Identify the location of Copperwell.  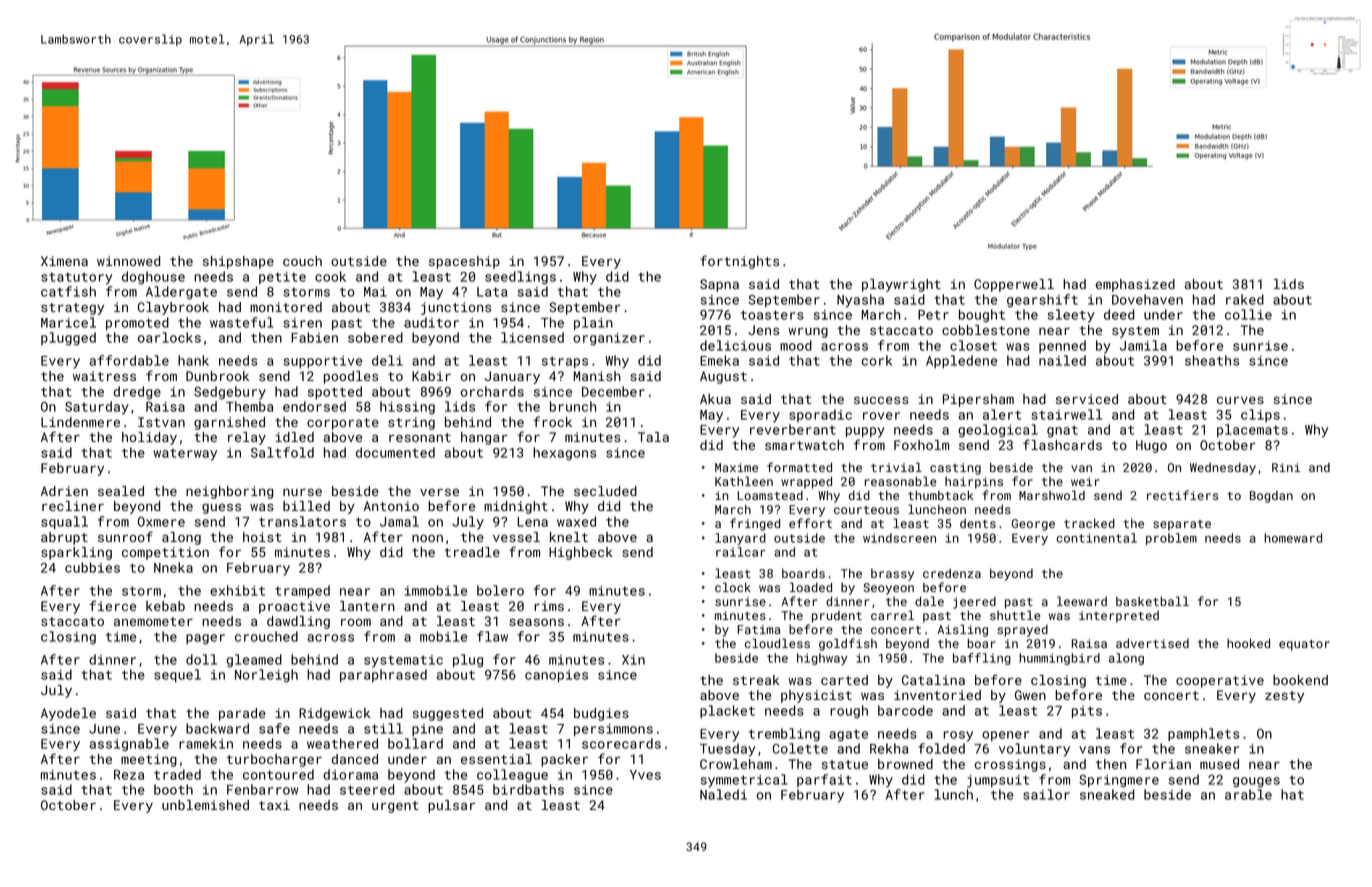
(1014, 285).
